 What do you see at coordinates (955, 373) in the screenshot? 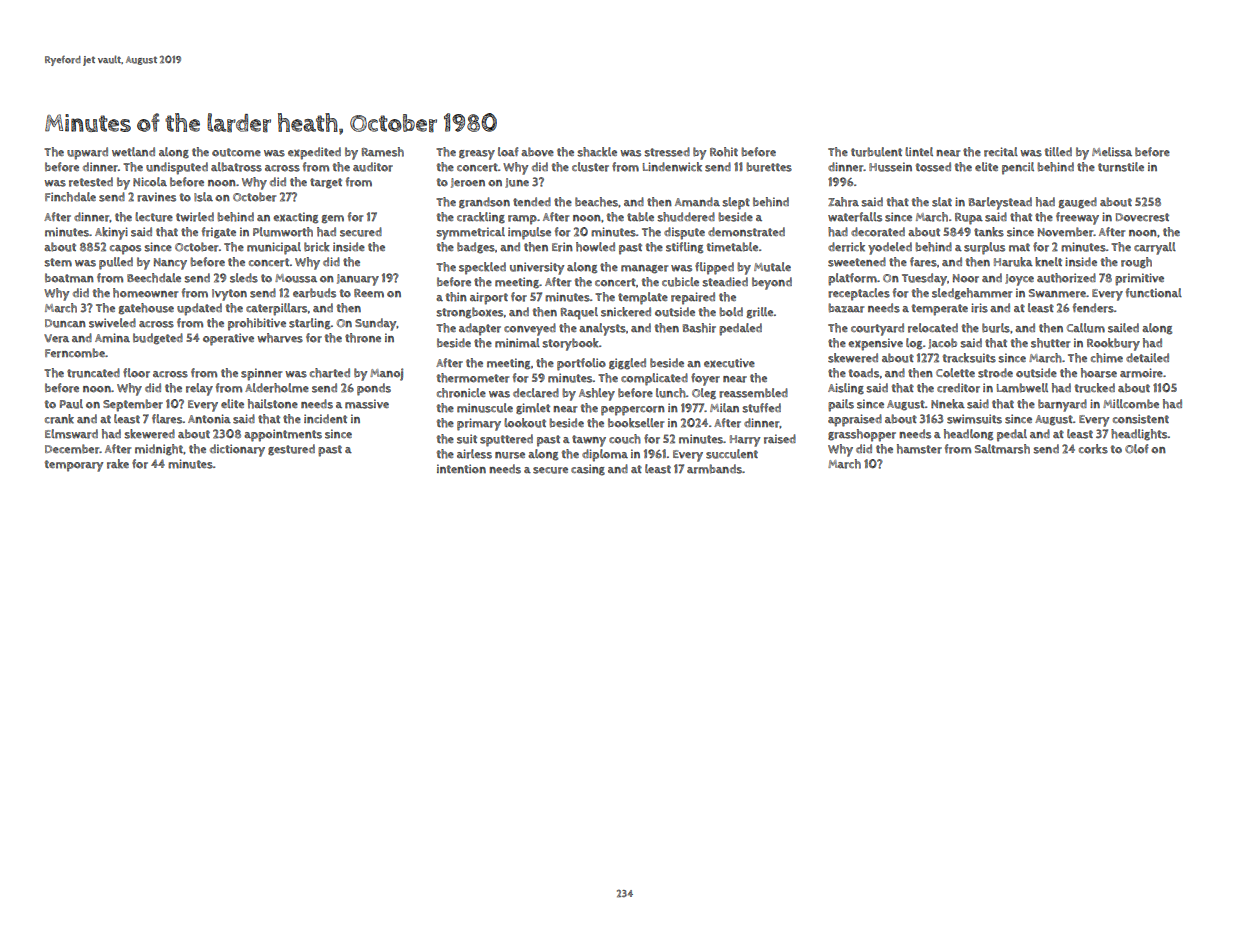
I see `Colette` at bounding box center [955, 373].
